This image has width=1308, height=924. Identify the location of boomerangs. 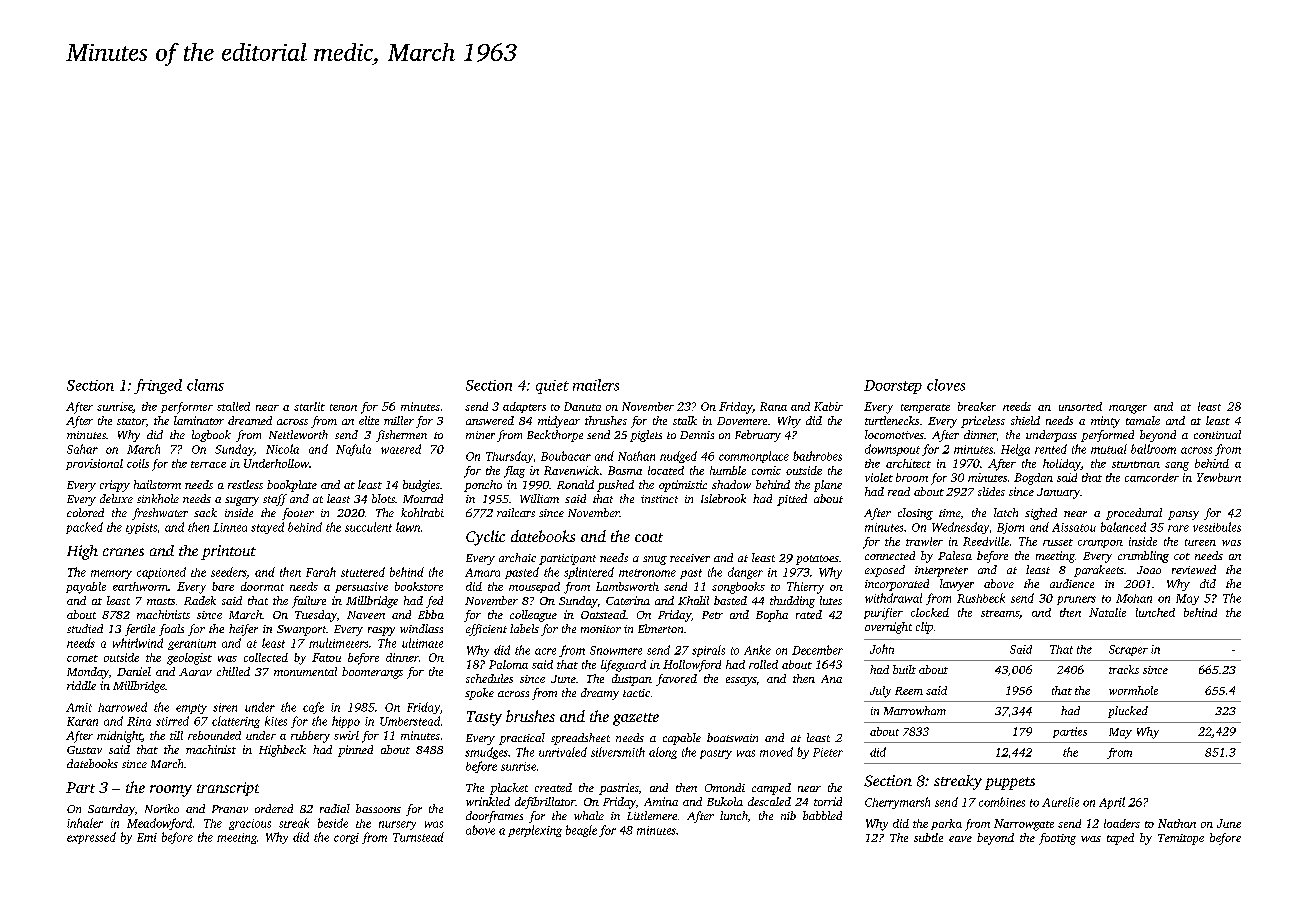
(372, 673).
